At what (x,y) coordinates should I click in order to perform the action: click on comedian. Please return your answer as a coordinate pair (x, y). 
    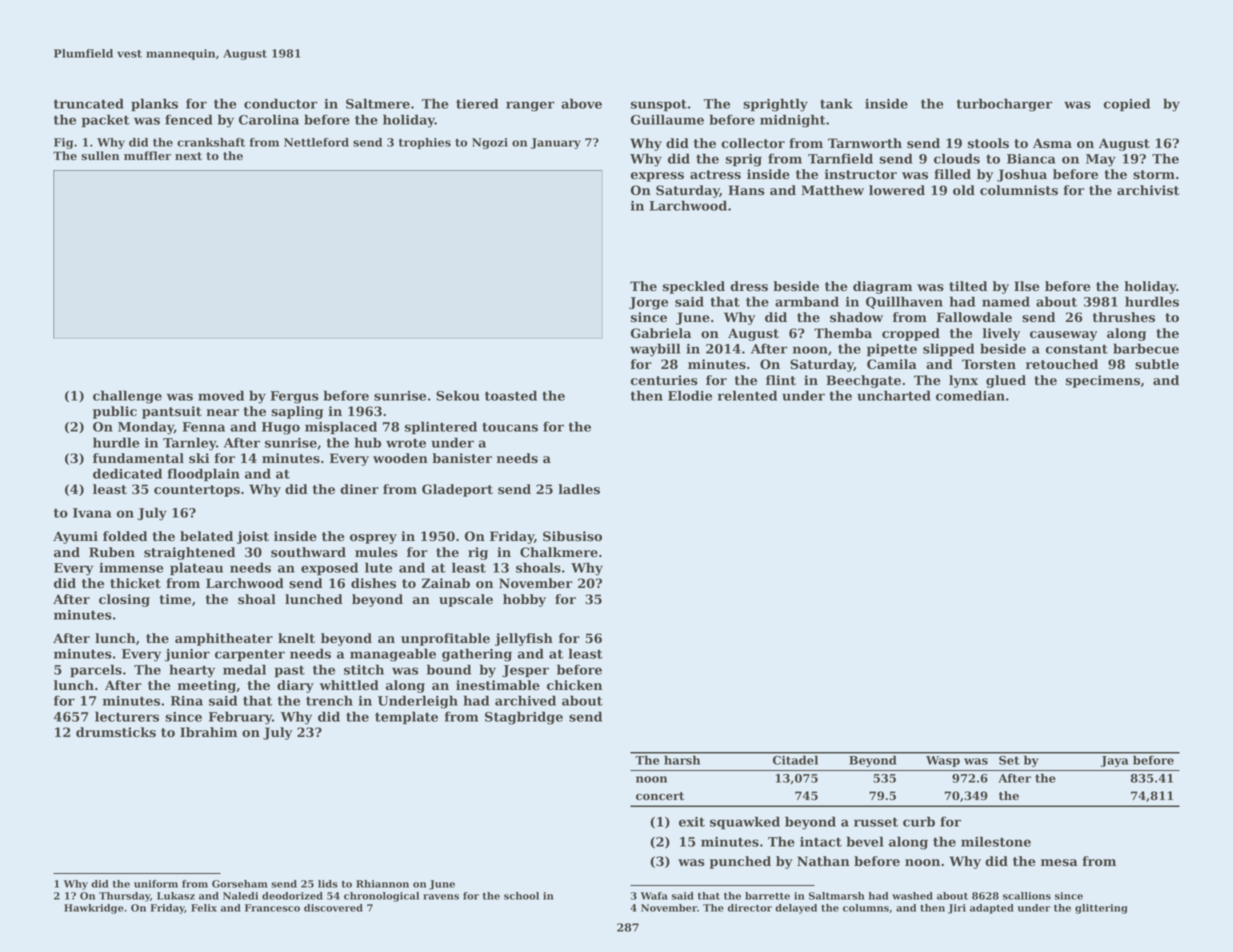
    Looking at the image, I should click on (970, 395).
